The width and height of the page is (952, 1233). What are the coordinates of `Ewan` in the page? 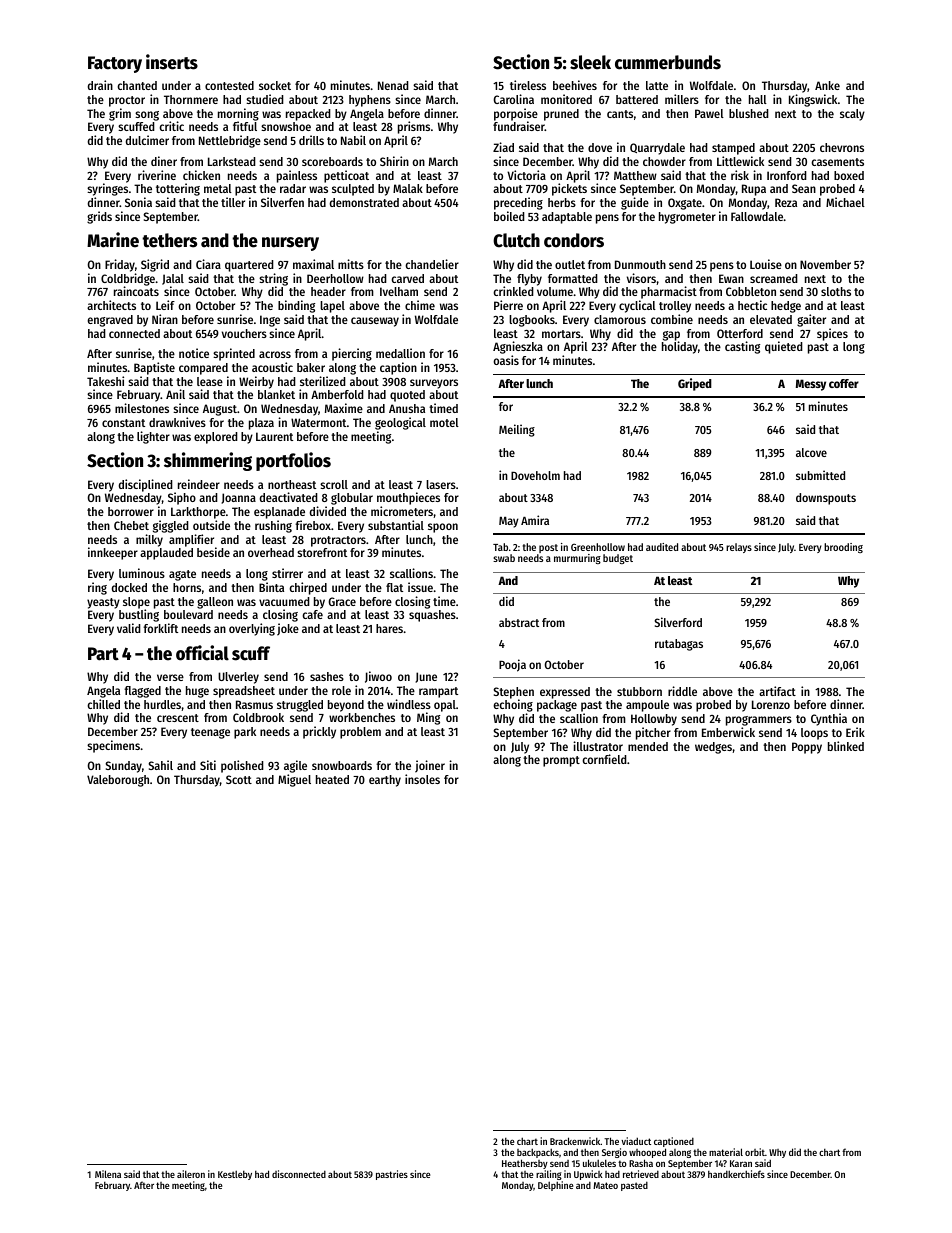 It's located at (731, 278).
